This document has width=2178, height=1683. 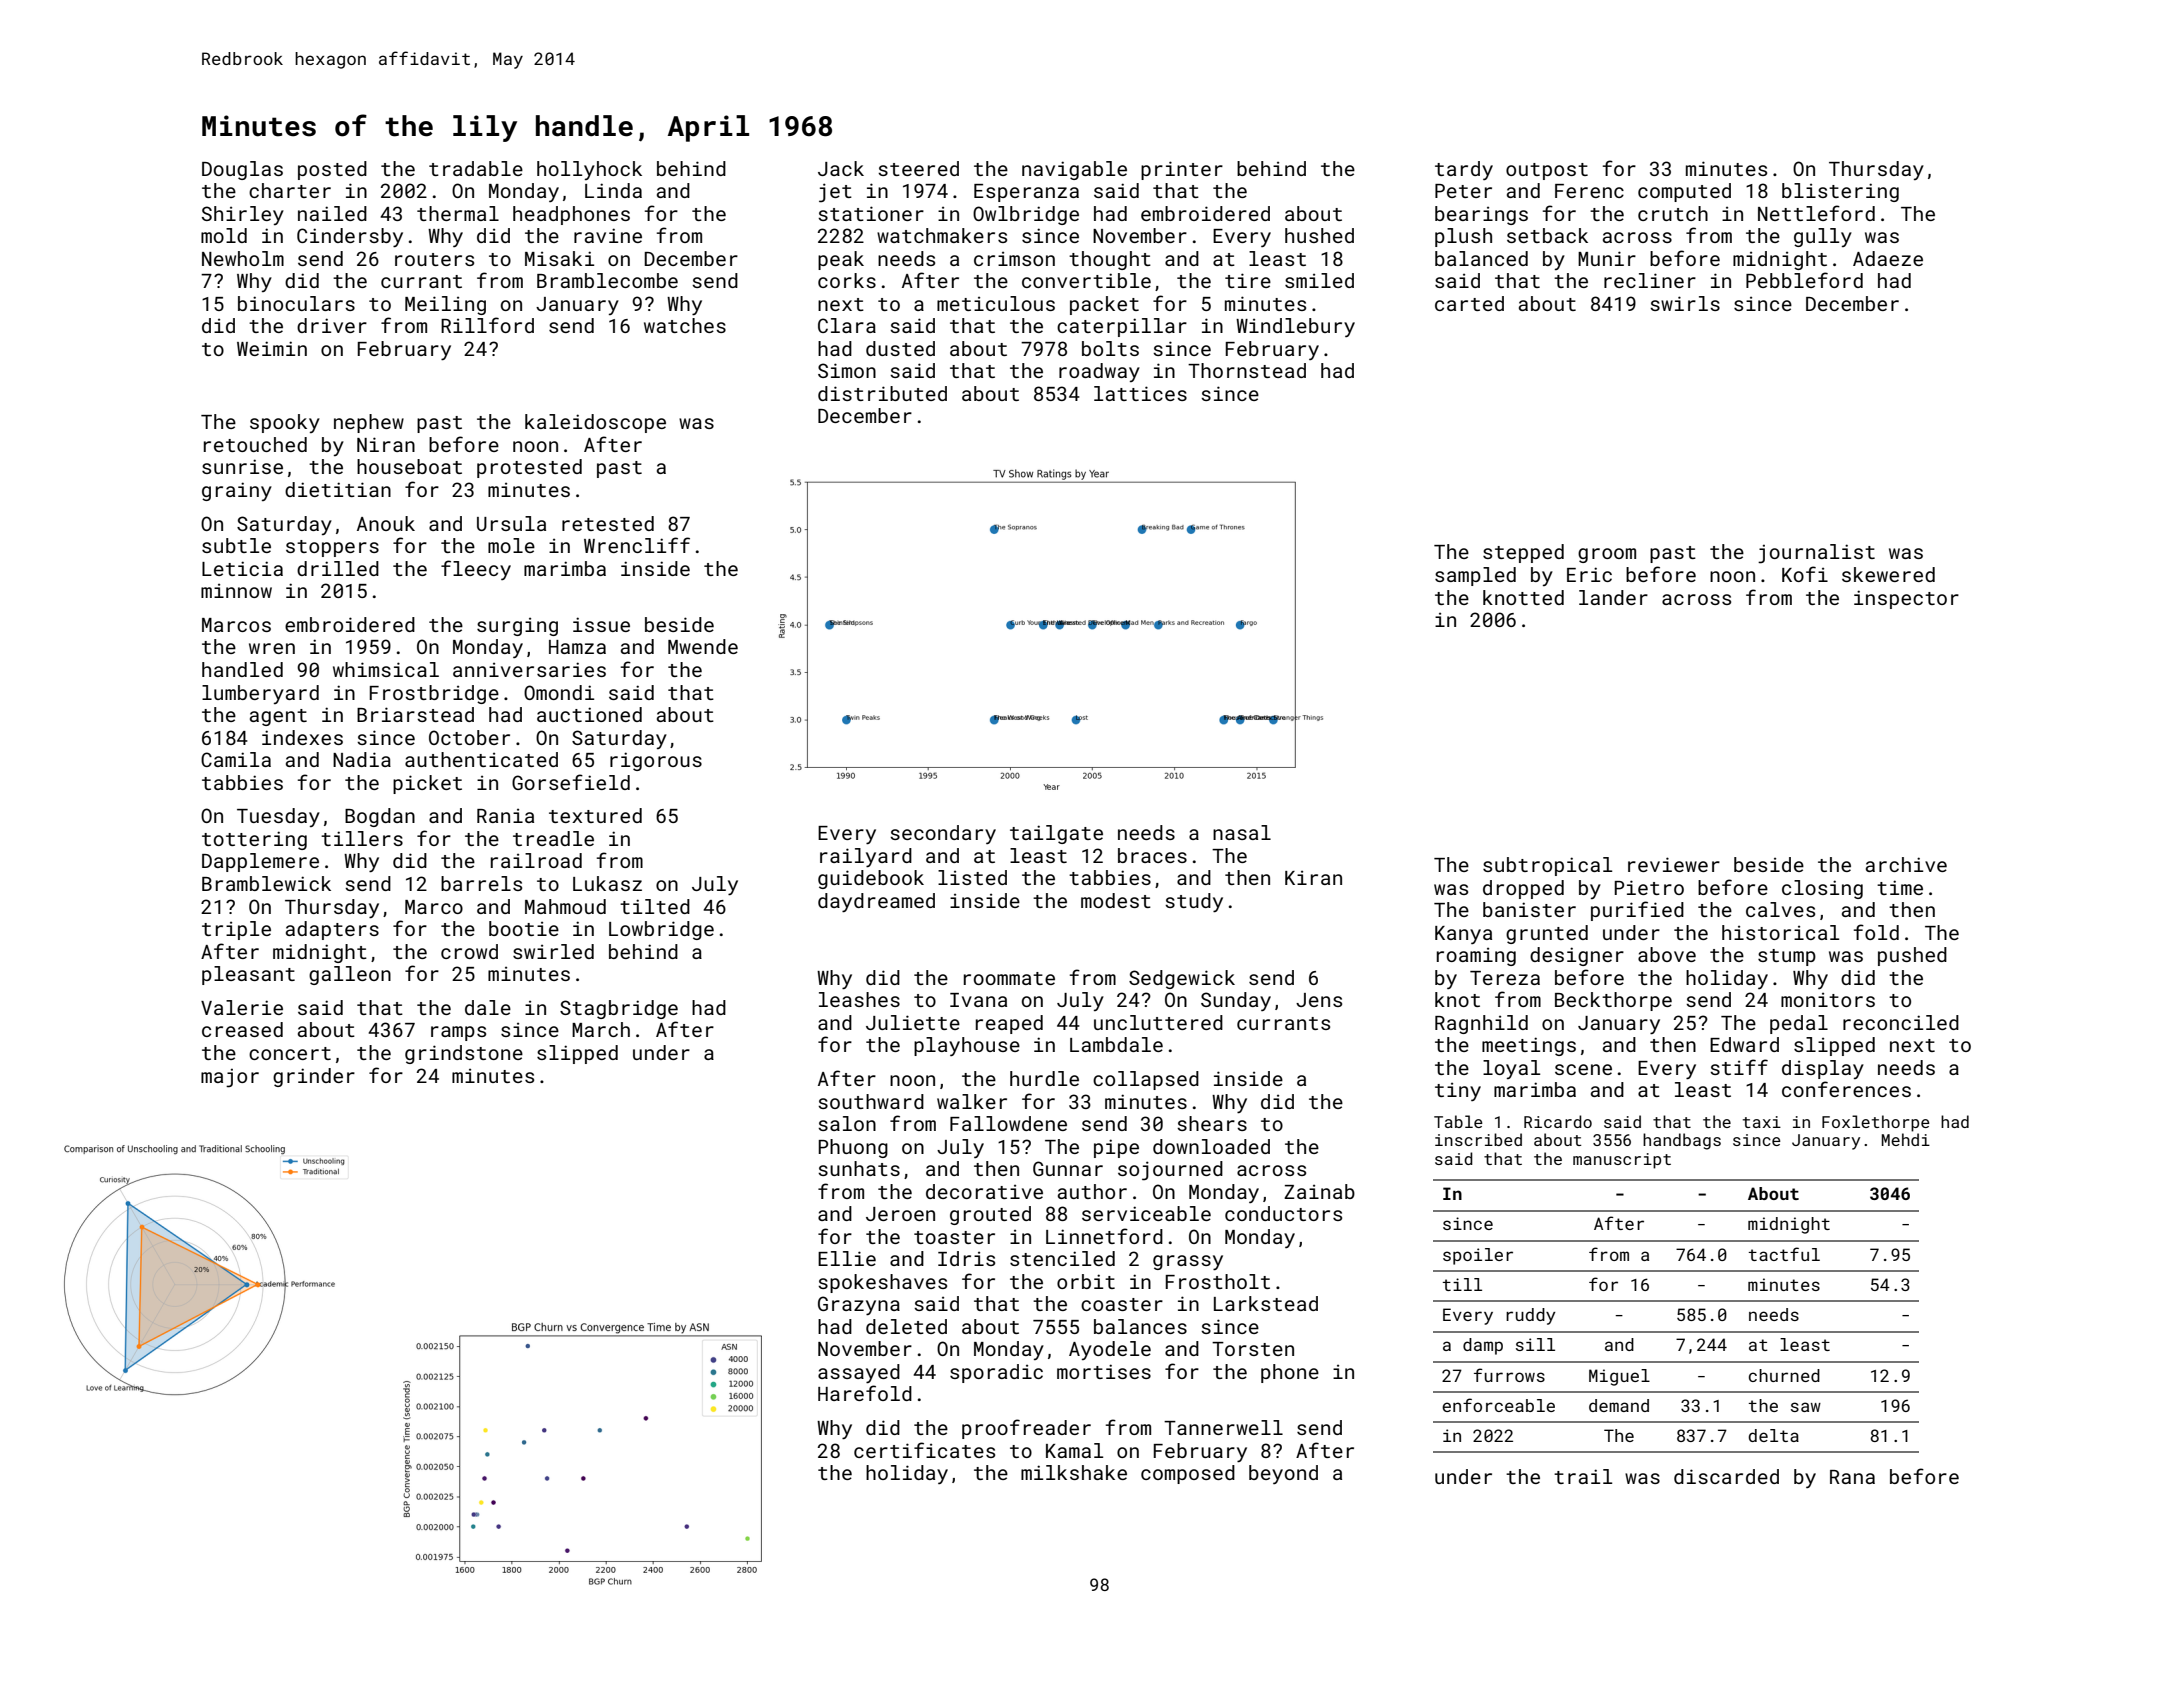 What do you see at coordinates (242, 170) in the document?
I see `Douglas` at bounding box center [242, 170].
